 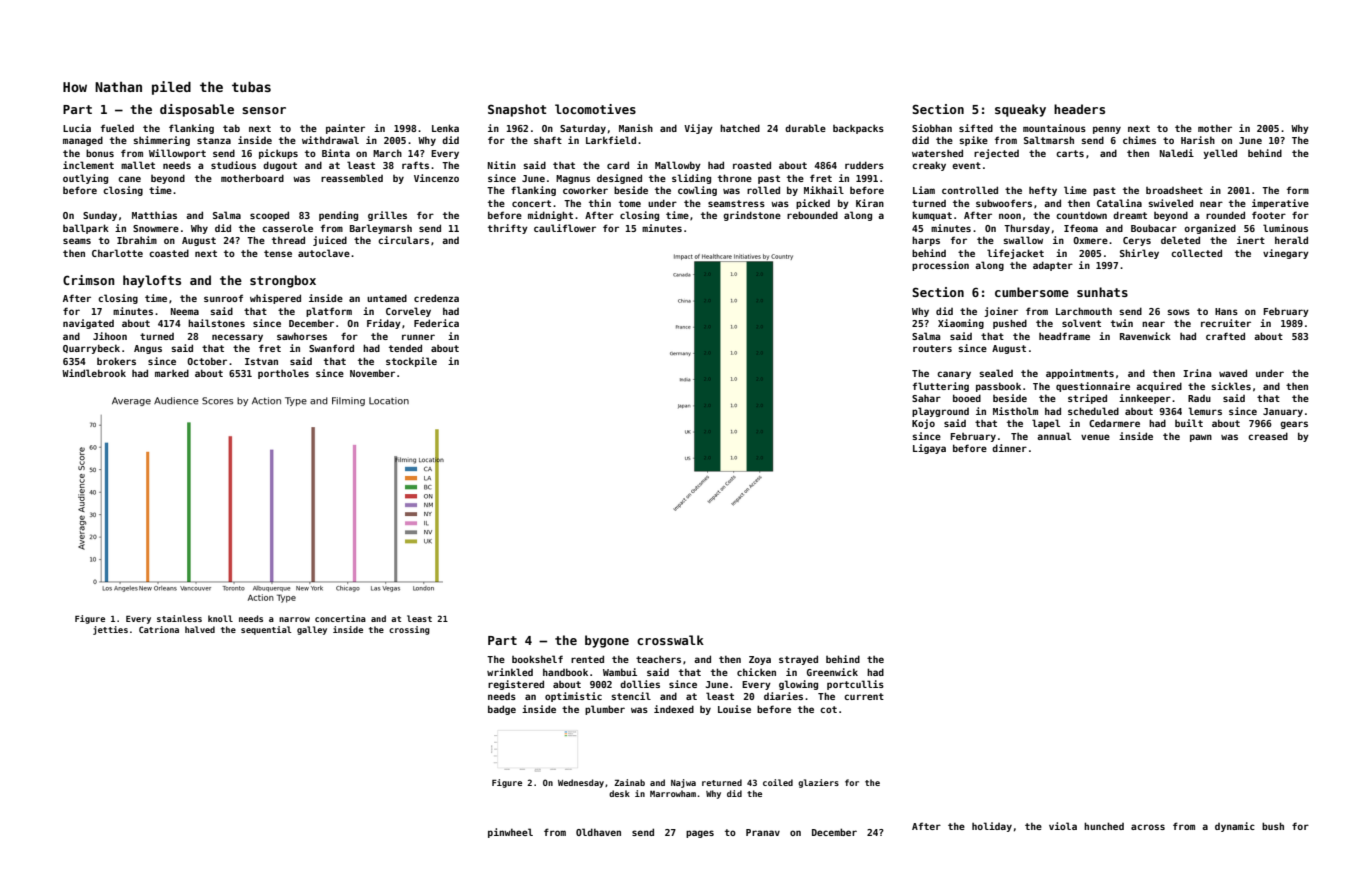 I want to click on badge, so click(x=502, y=710).
